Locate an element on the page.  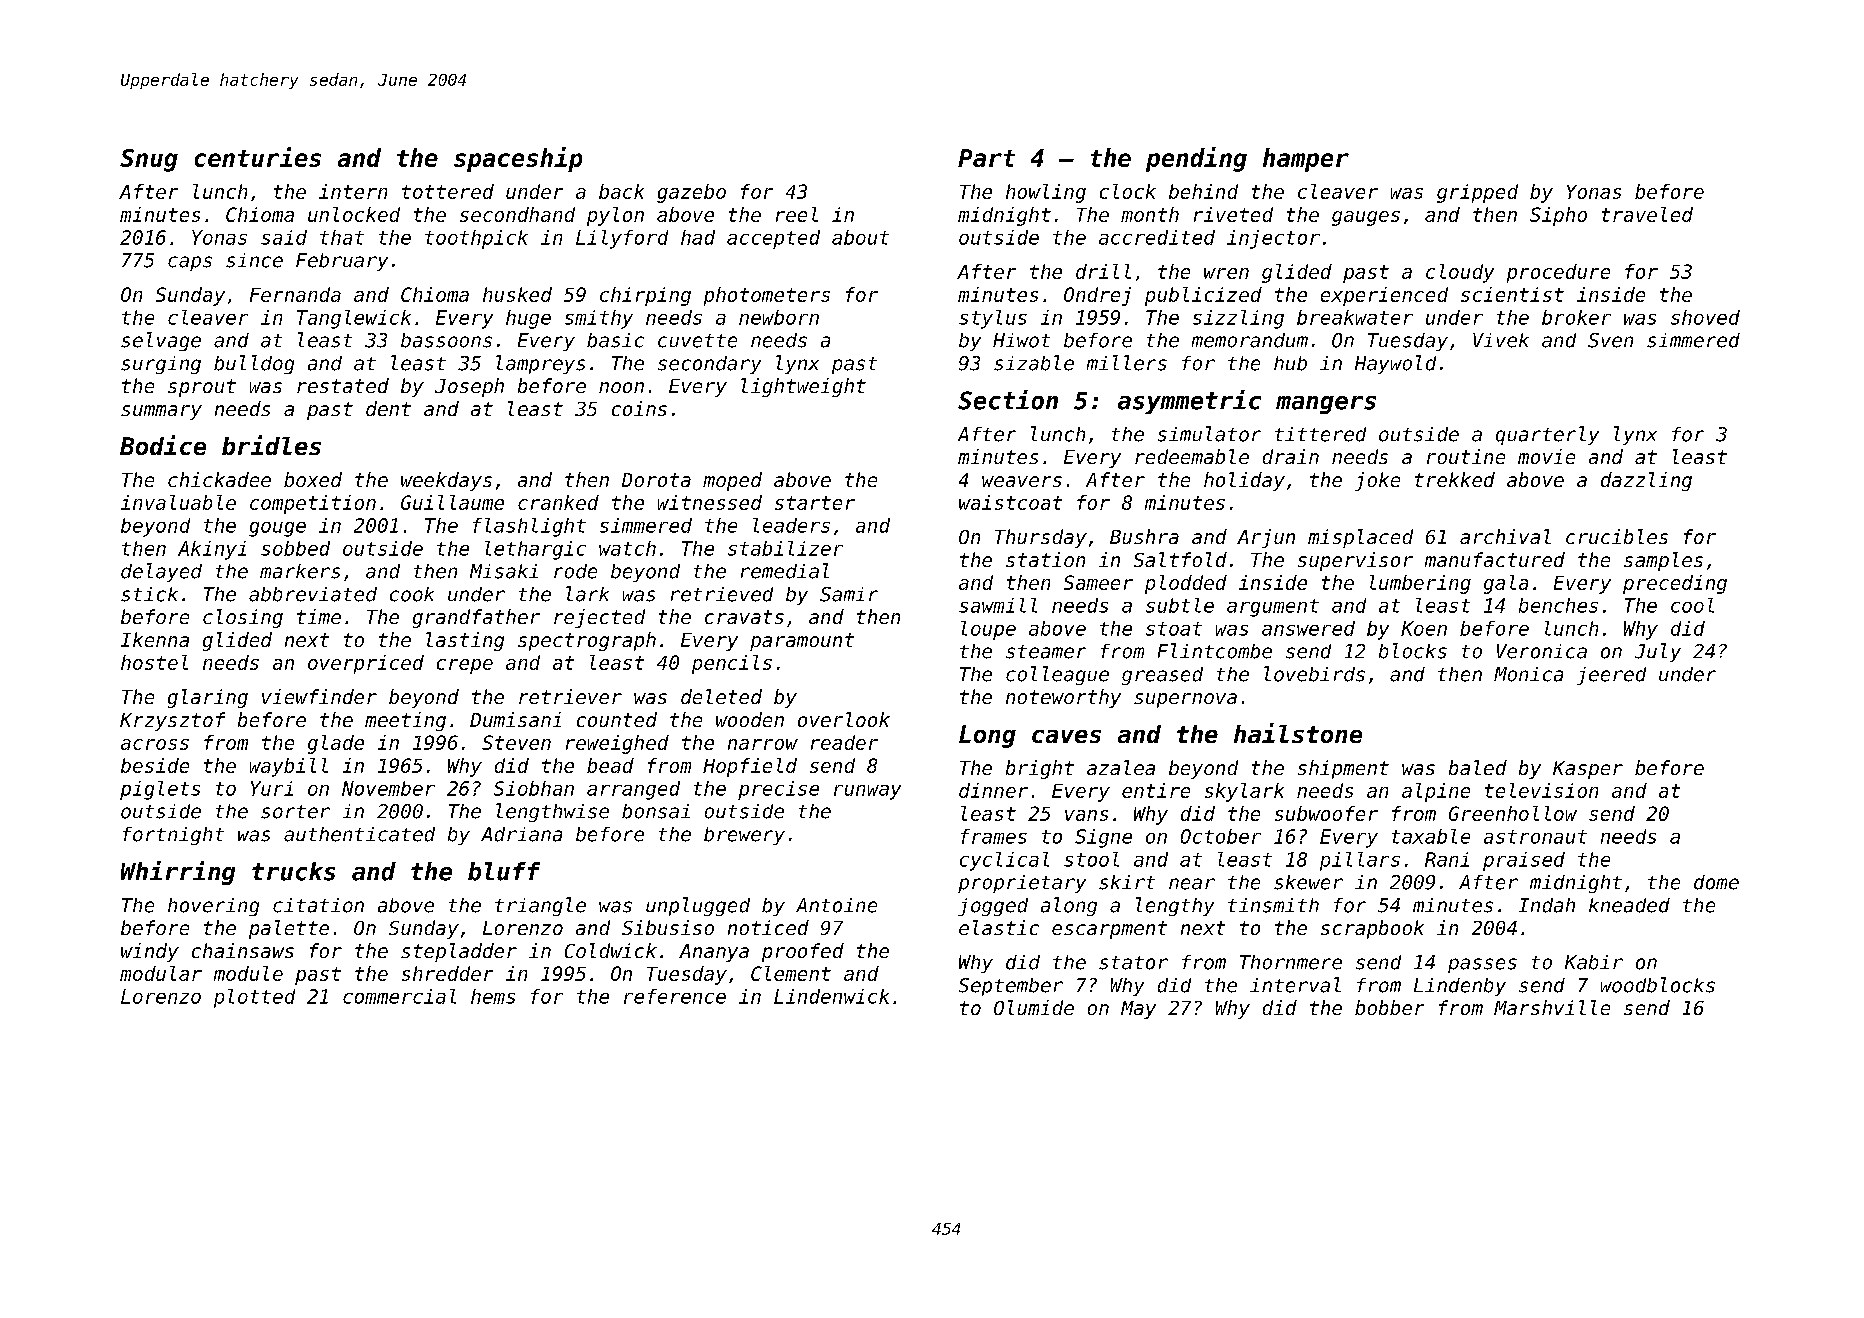
stabilizer is located at coordinates (785, 548).
